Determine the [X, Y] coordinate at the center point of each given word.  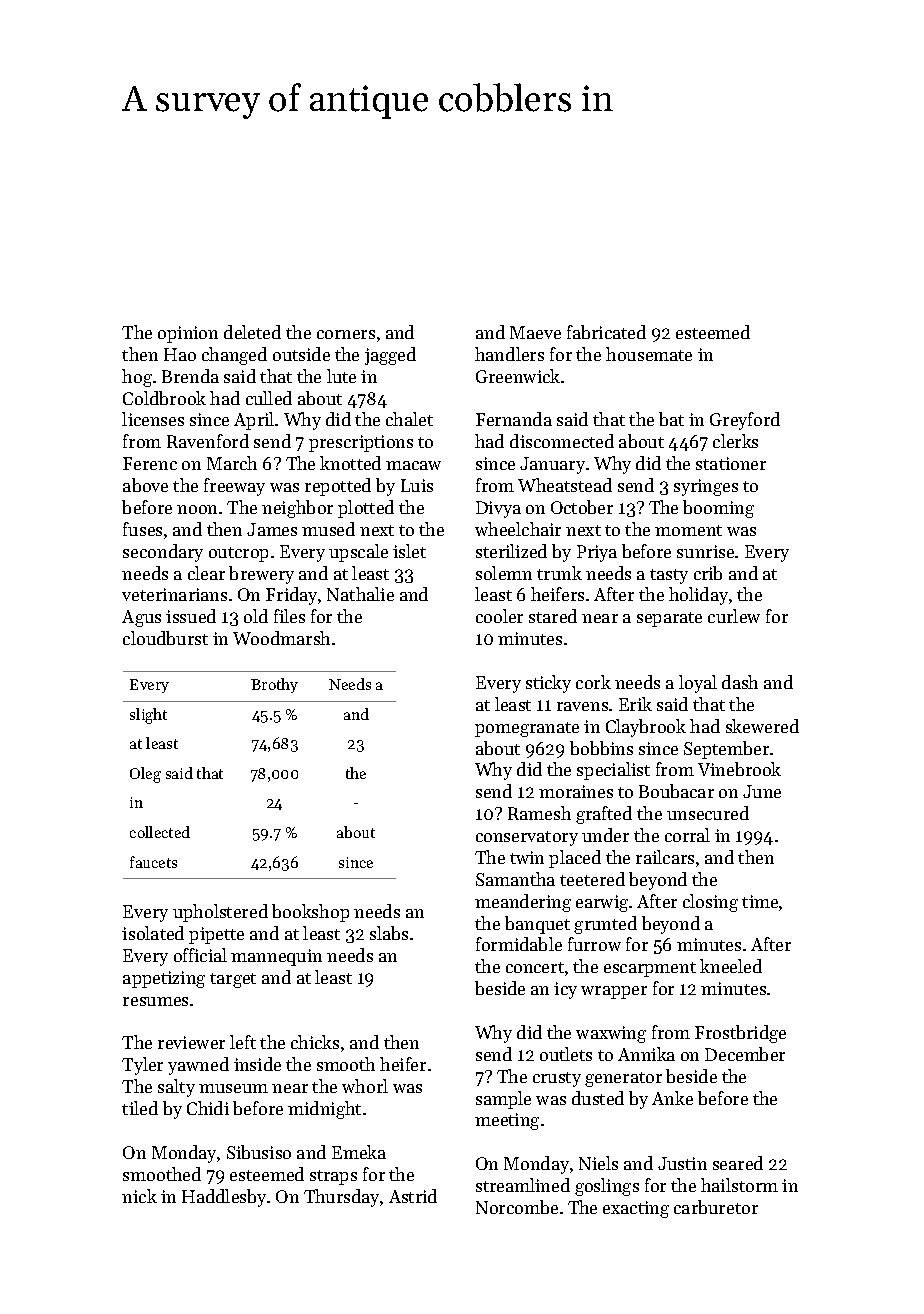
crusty [557, 1079]
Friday [291, 596]
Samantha [515, 879]
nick [139, 1196]
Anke [672, 1098]
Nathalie [360, 594]
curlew [734, 616]
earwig [602, 903]
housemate [649, 354]
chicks [315, 1042]
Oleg [145, 775]
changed [234, 356]
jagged [390, 356]
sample [503, 1100]
